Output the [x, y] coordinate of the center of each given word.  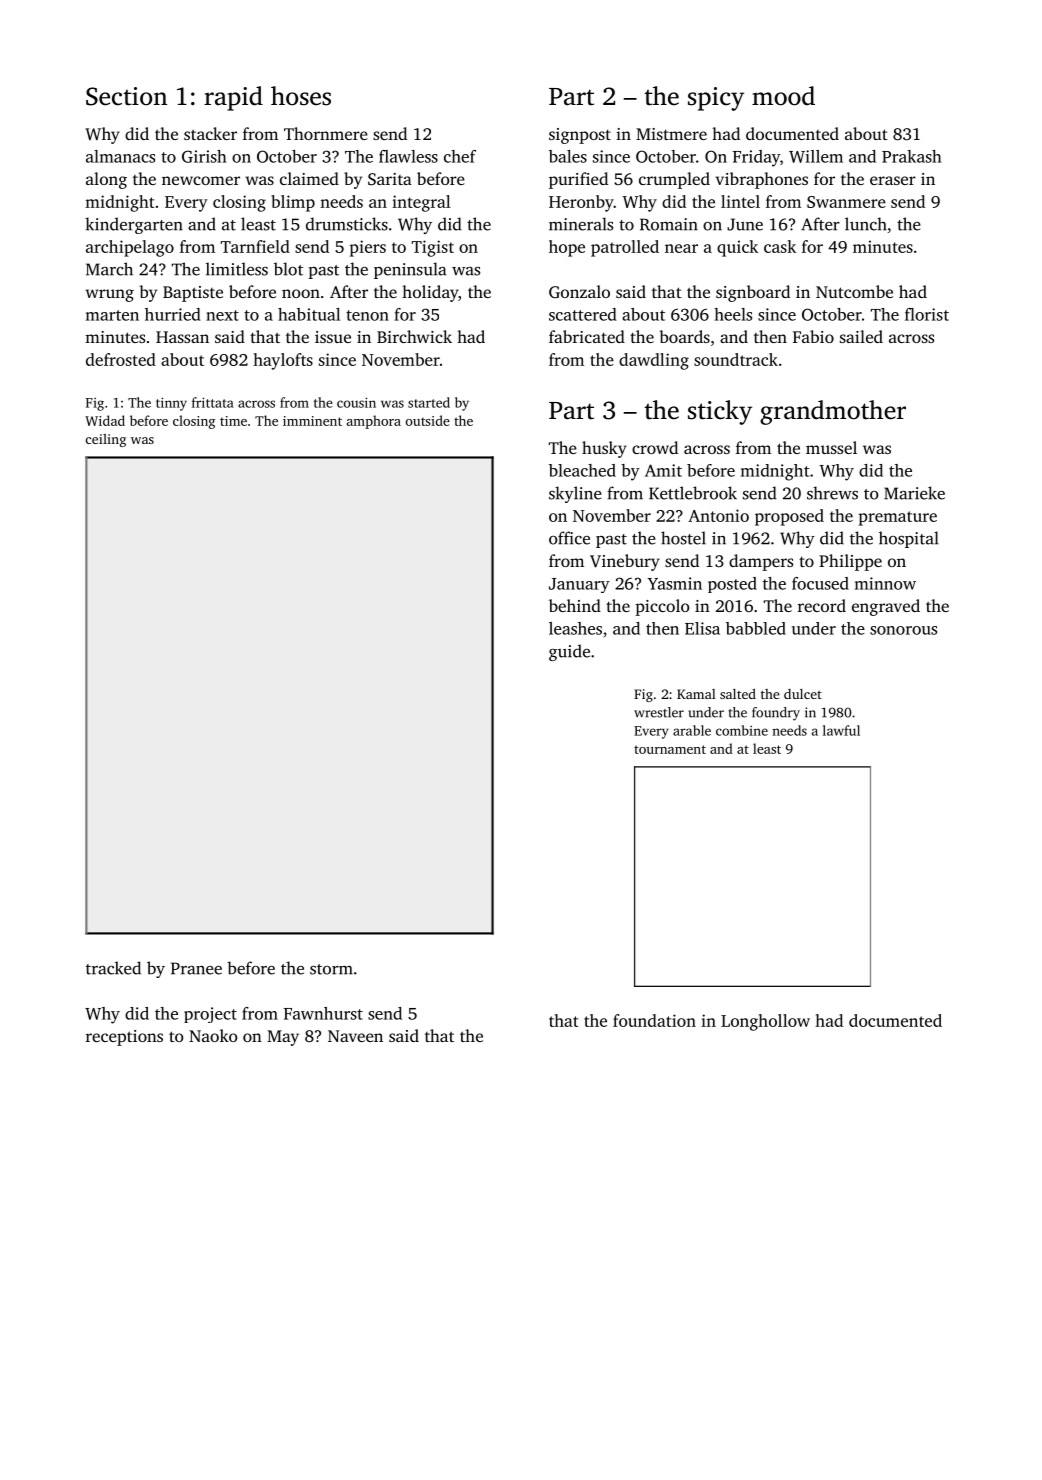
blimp [293, 203]
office [569, 538]
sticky [720, 412]
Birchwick [414, 336]
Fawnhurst [323, 1013]
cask [780, 246]
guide [569, 652]
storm [331, 969]
